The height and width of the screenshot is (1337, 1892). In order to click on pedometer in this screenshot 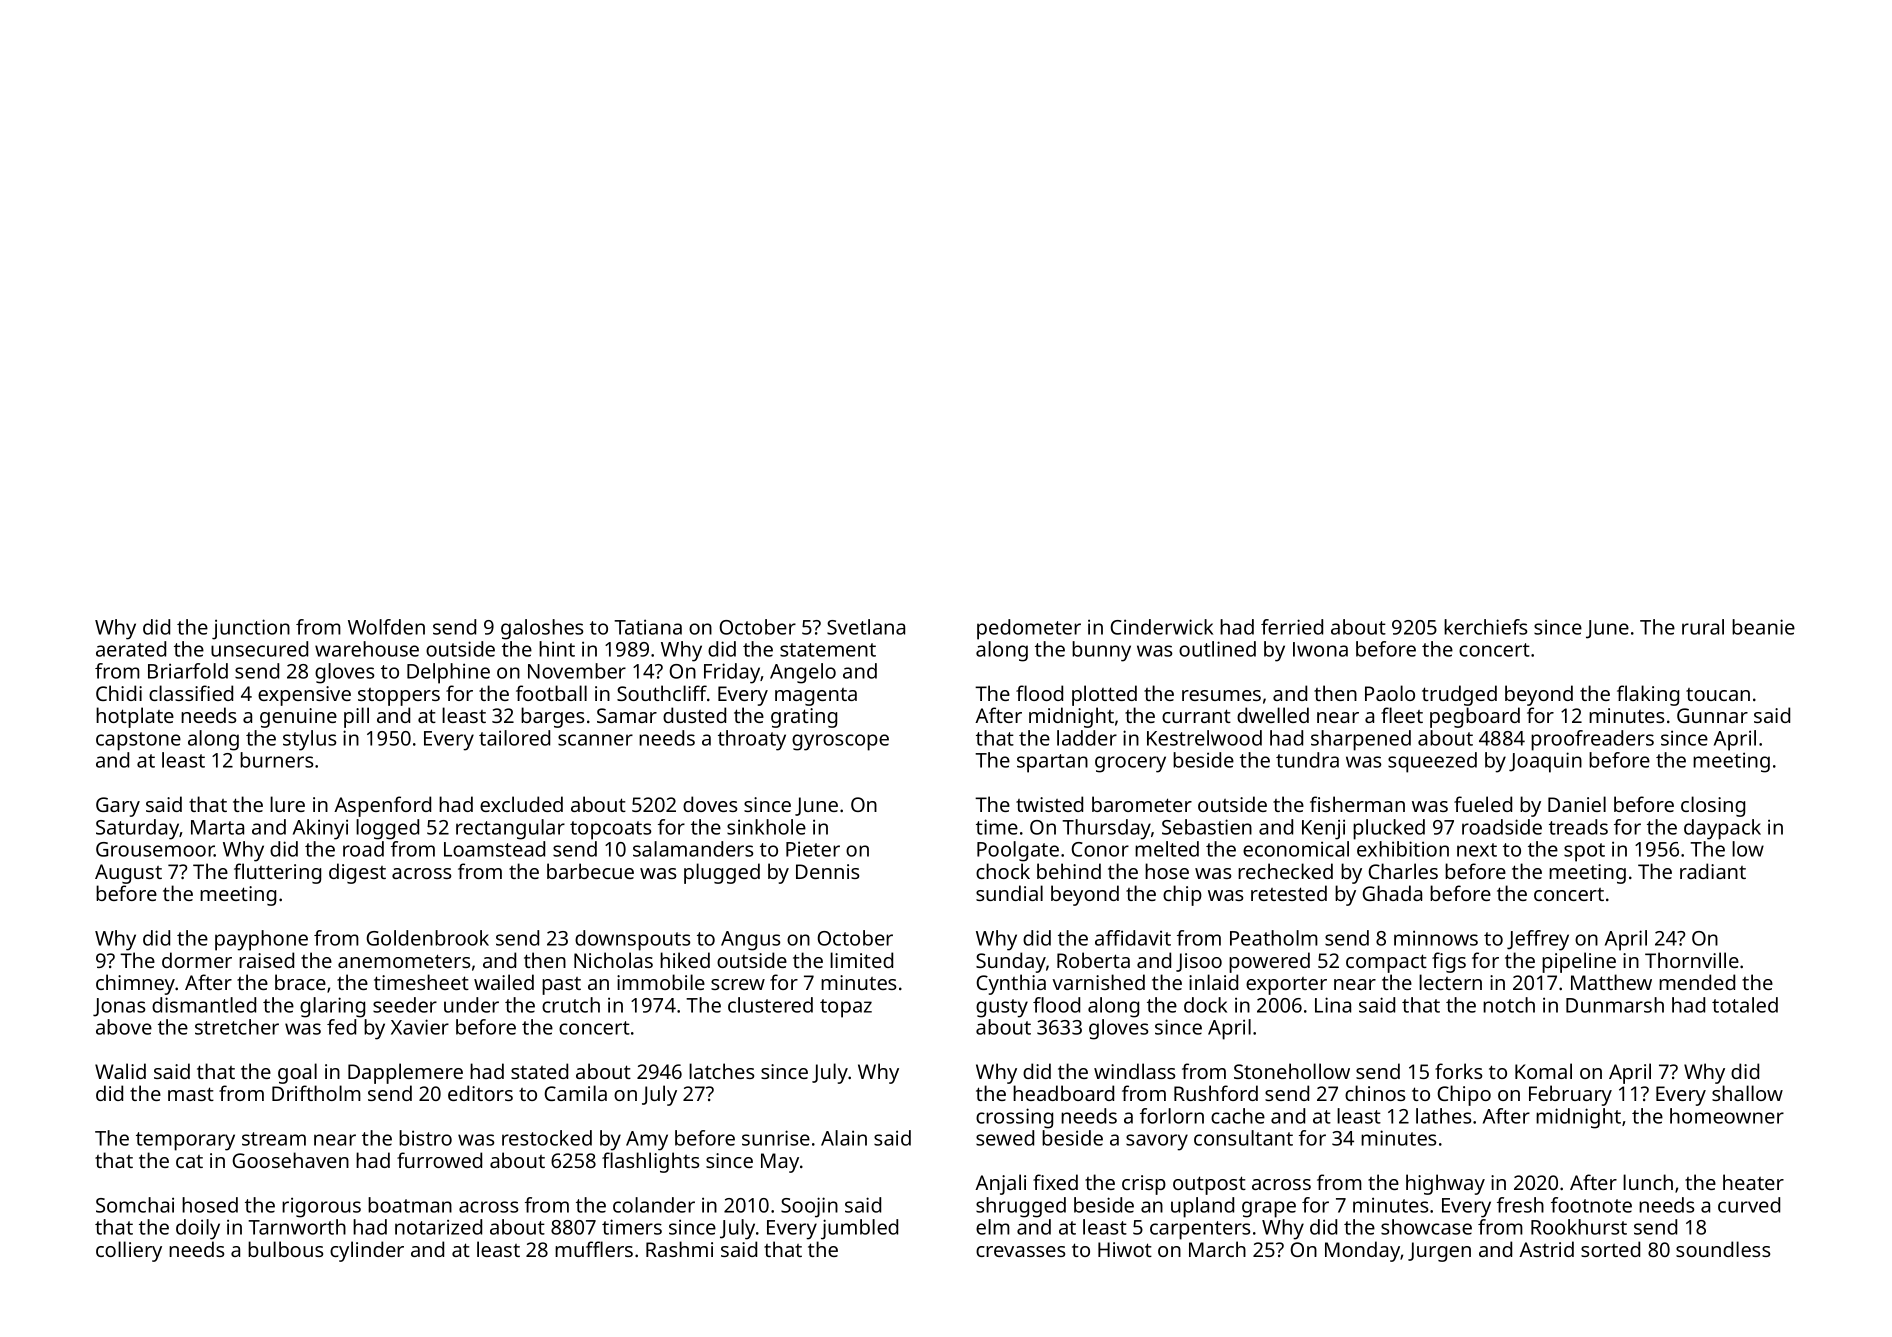, I will do `click(1029, 629)`.
